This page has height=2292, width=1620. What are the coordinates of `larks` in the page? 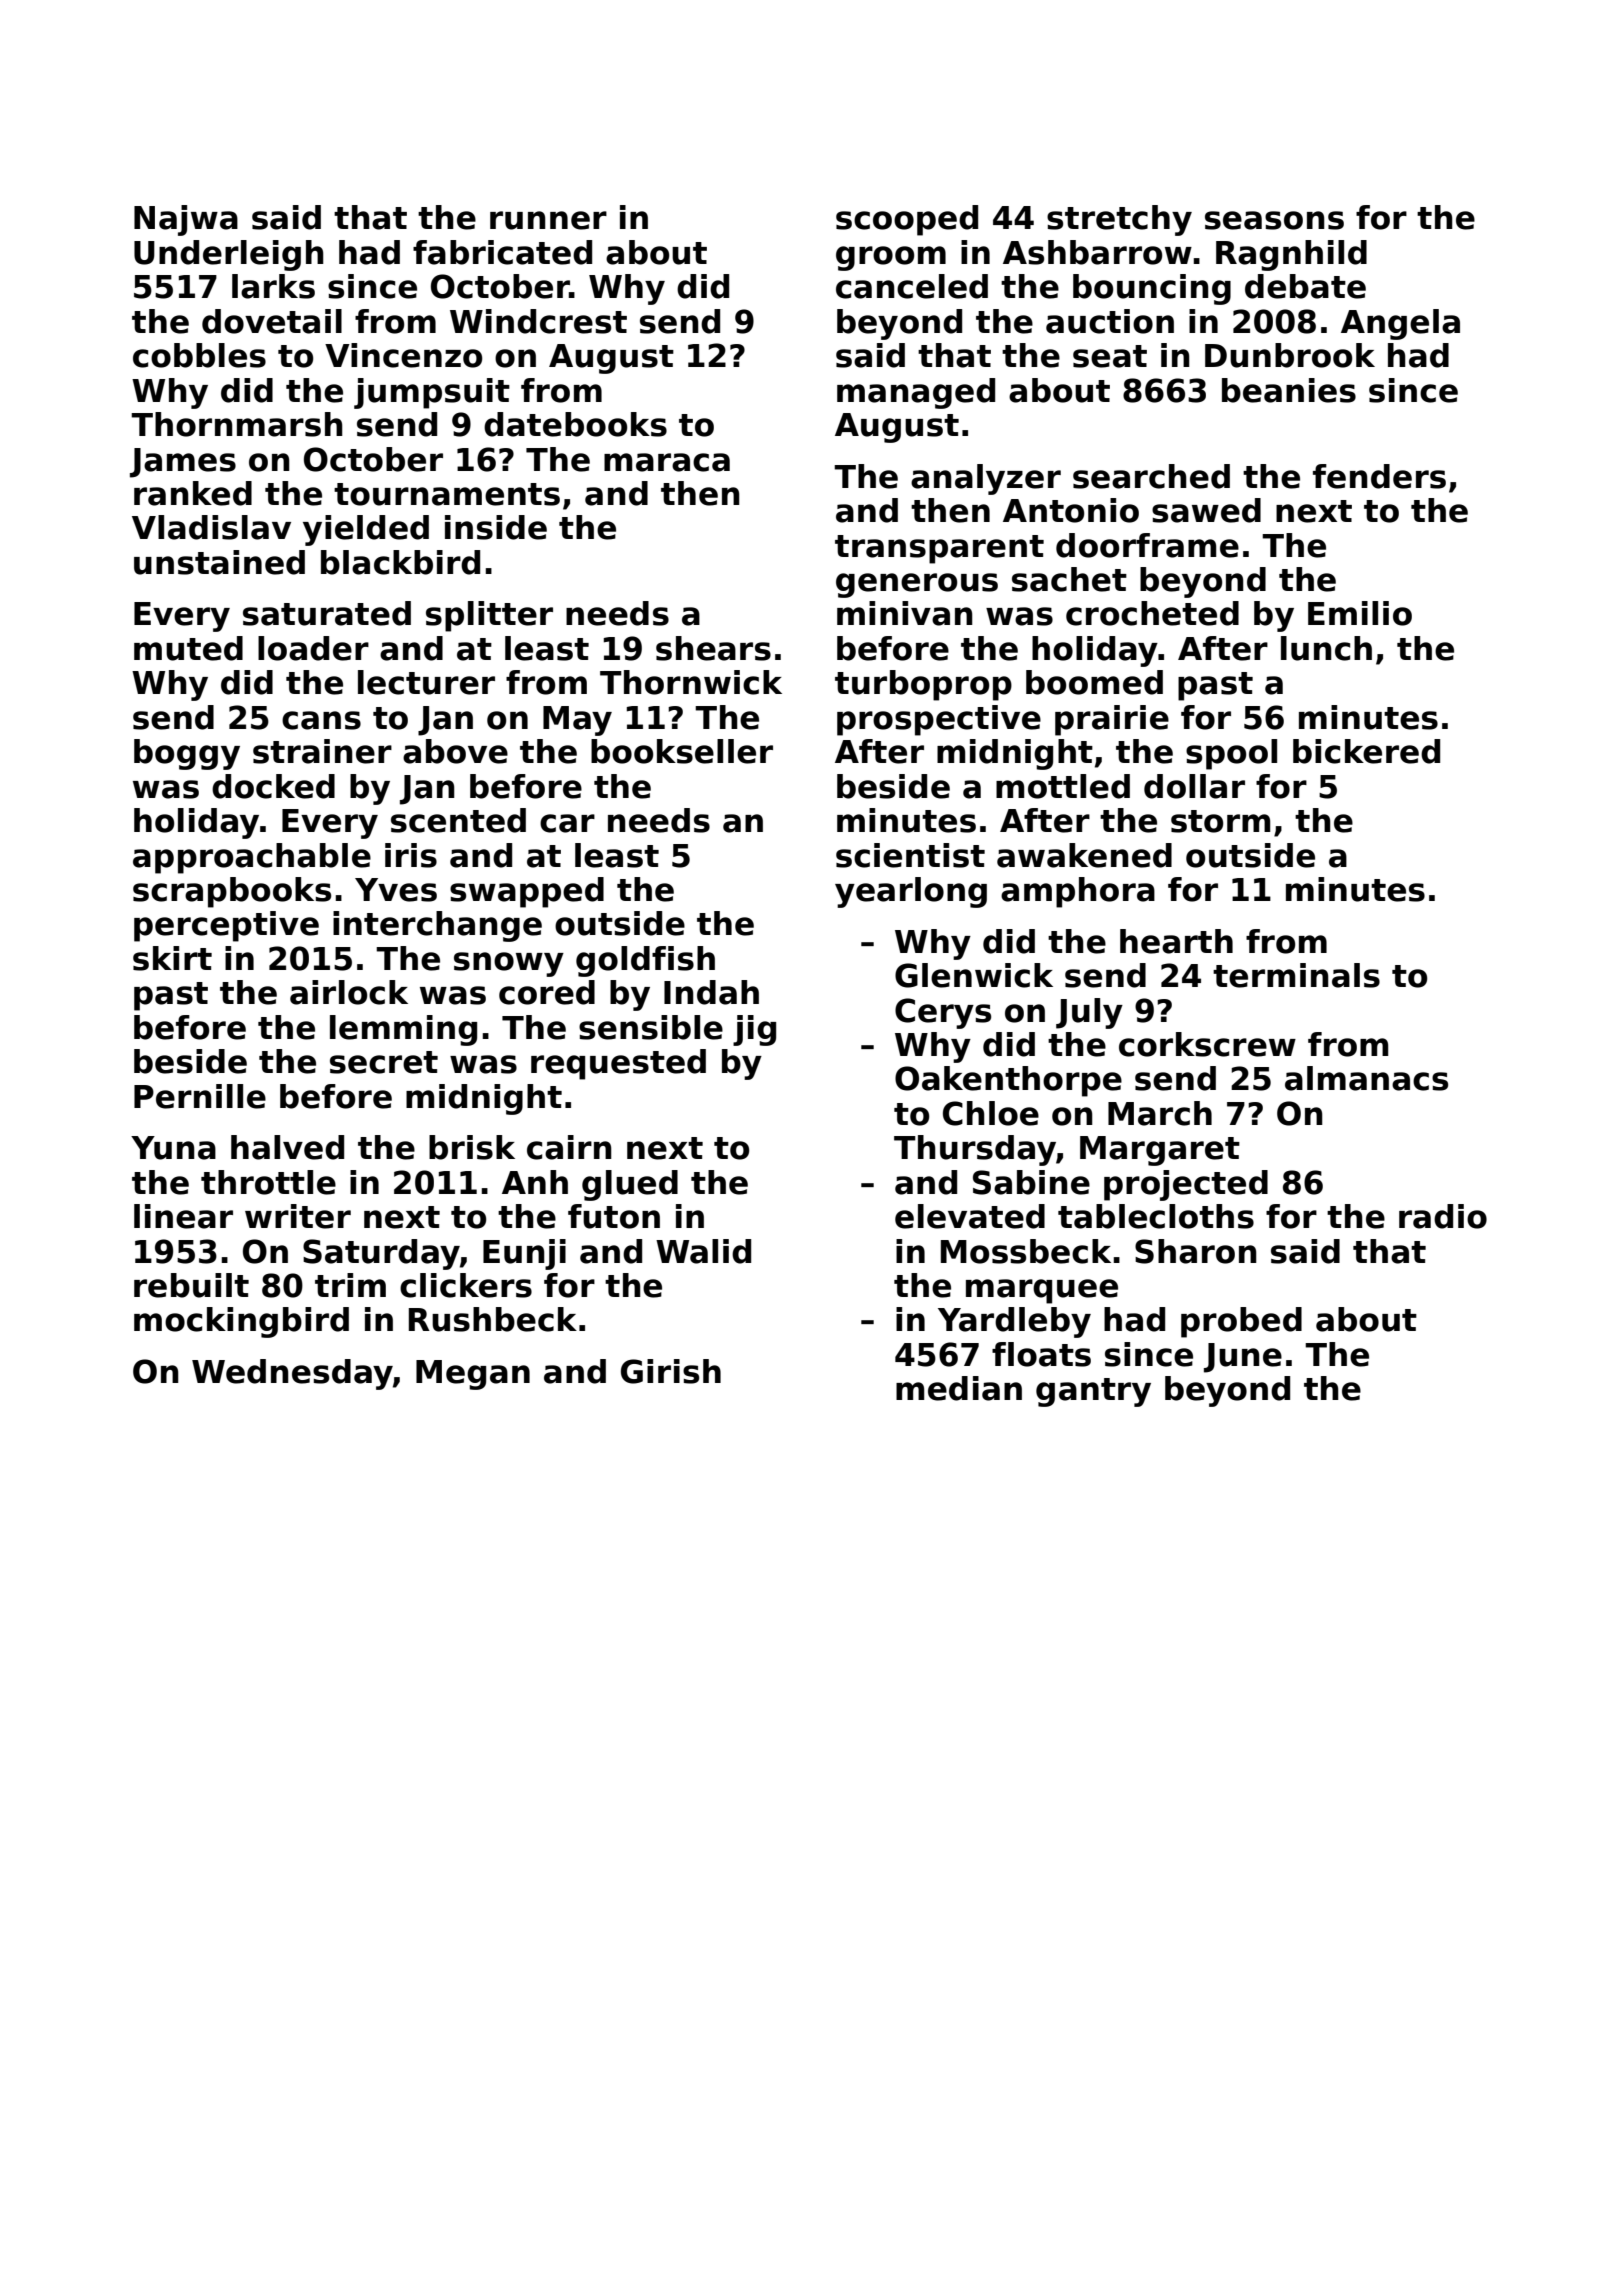 It's located at (273, 286).
